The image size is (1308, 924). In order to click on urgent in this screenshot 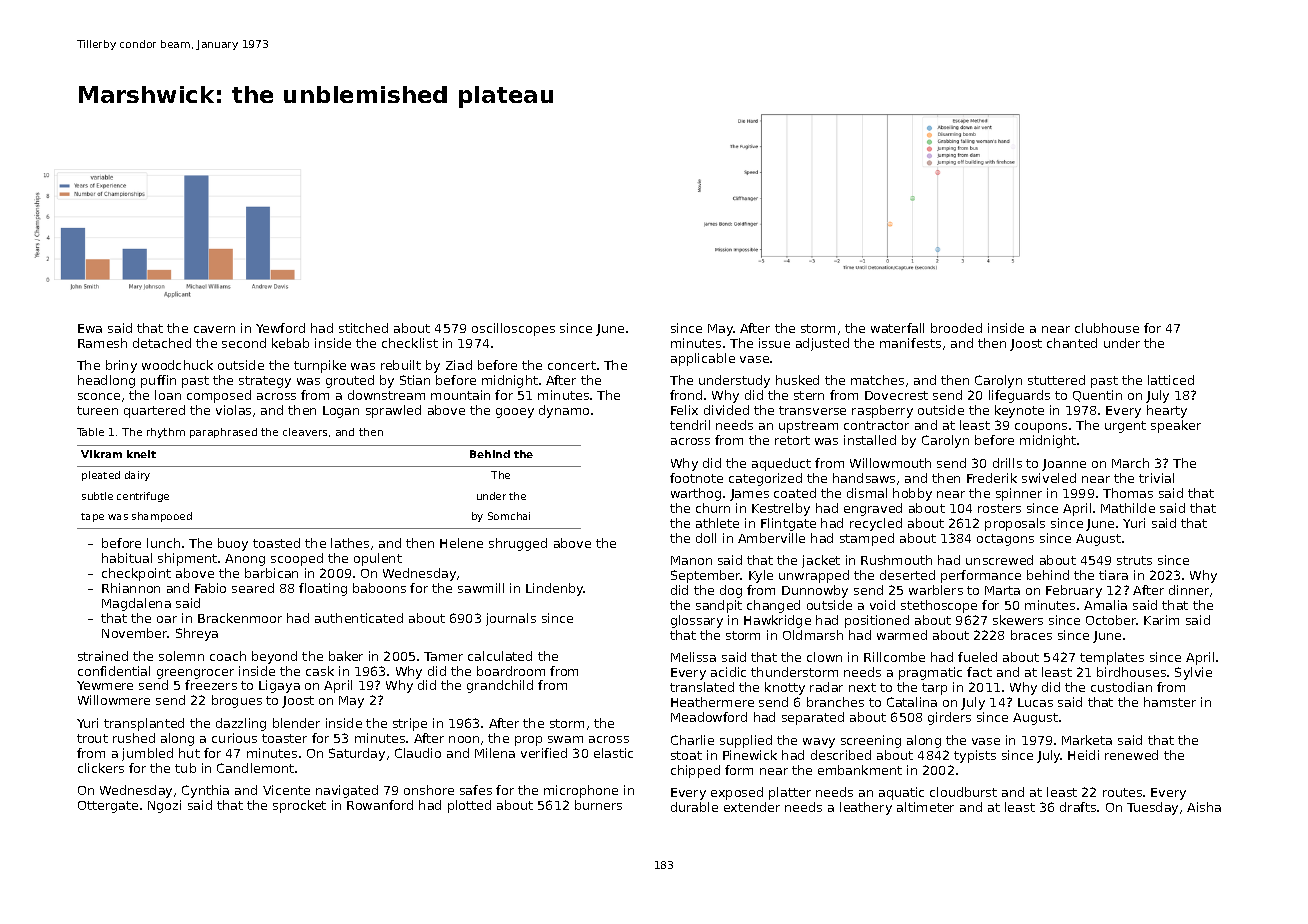, I will do `click(1125, 427)`.
